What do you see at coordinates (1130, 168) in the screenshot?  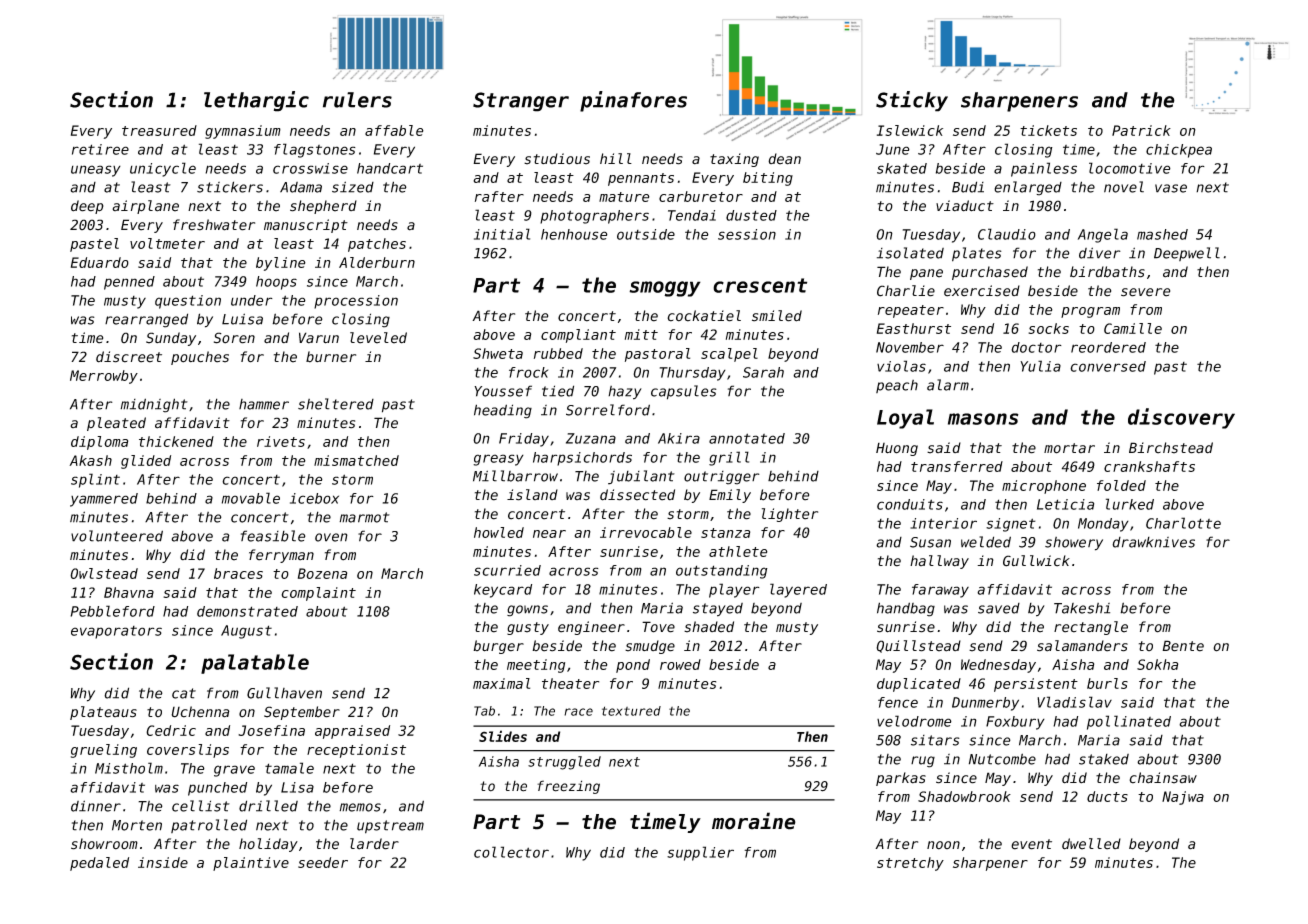 I see `locomotive` at bounding box center [1130, 168].
